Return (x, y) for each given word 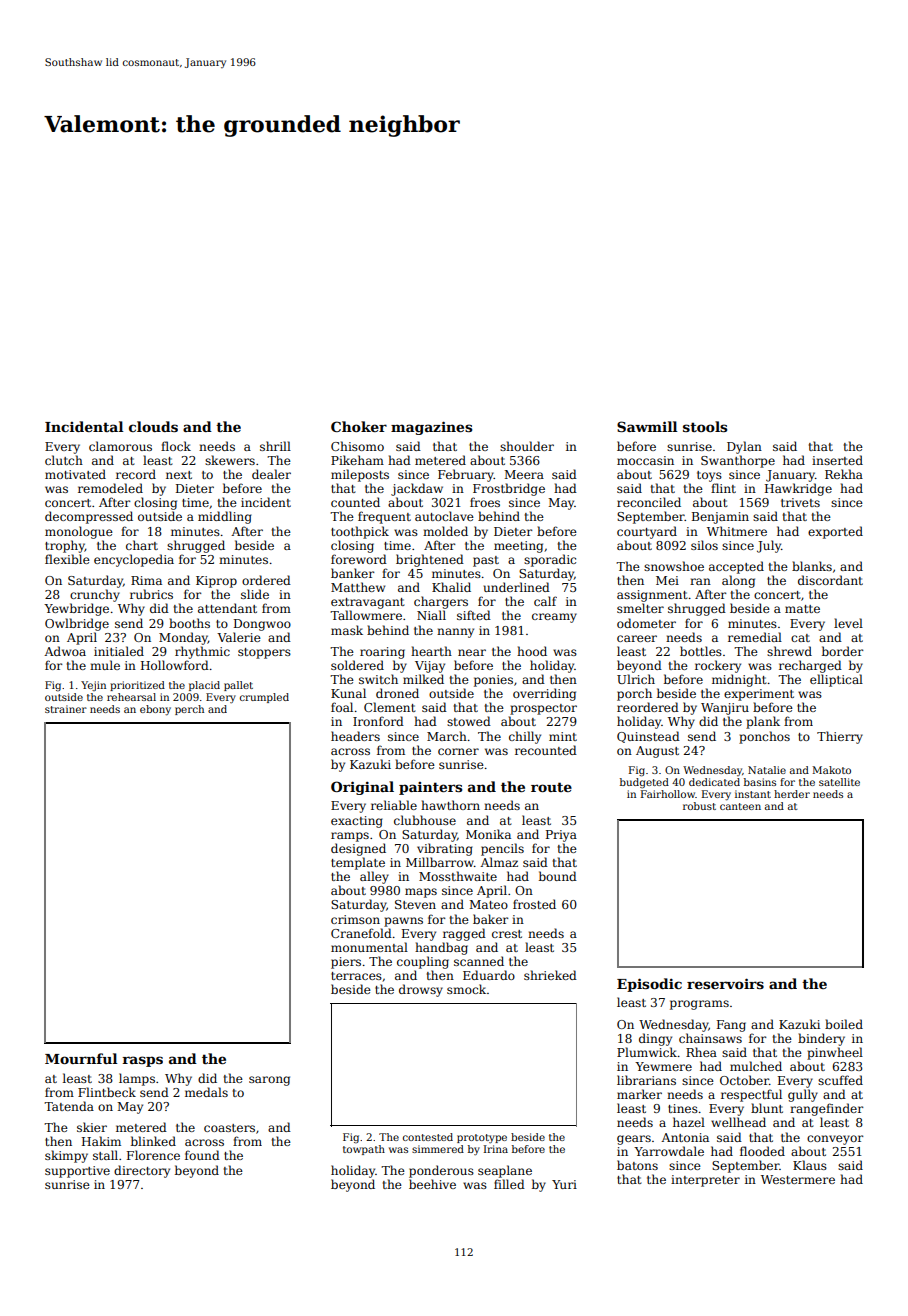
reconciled (649, 502)
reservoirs (725, 983)
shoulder (527, 446)
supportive (77, 1172)
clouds (153, 426)
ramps (350, 837)
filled (509, 1184)
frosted (534, 904)
